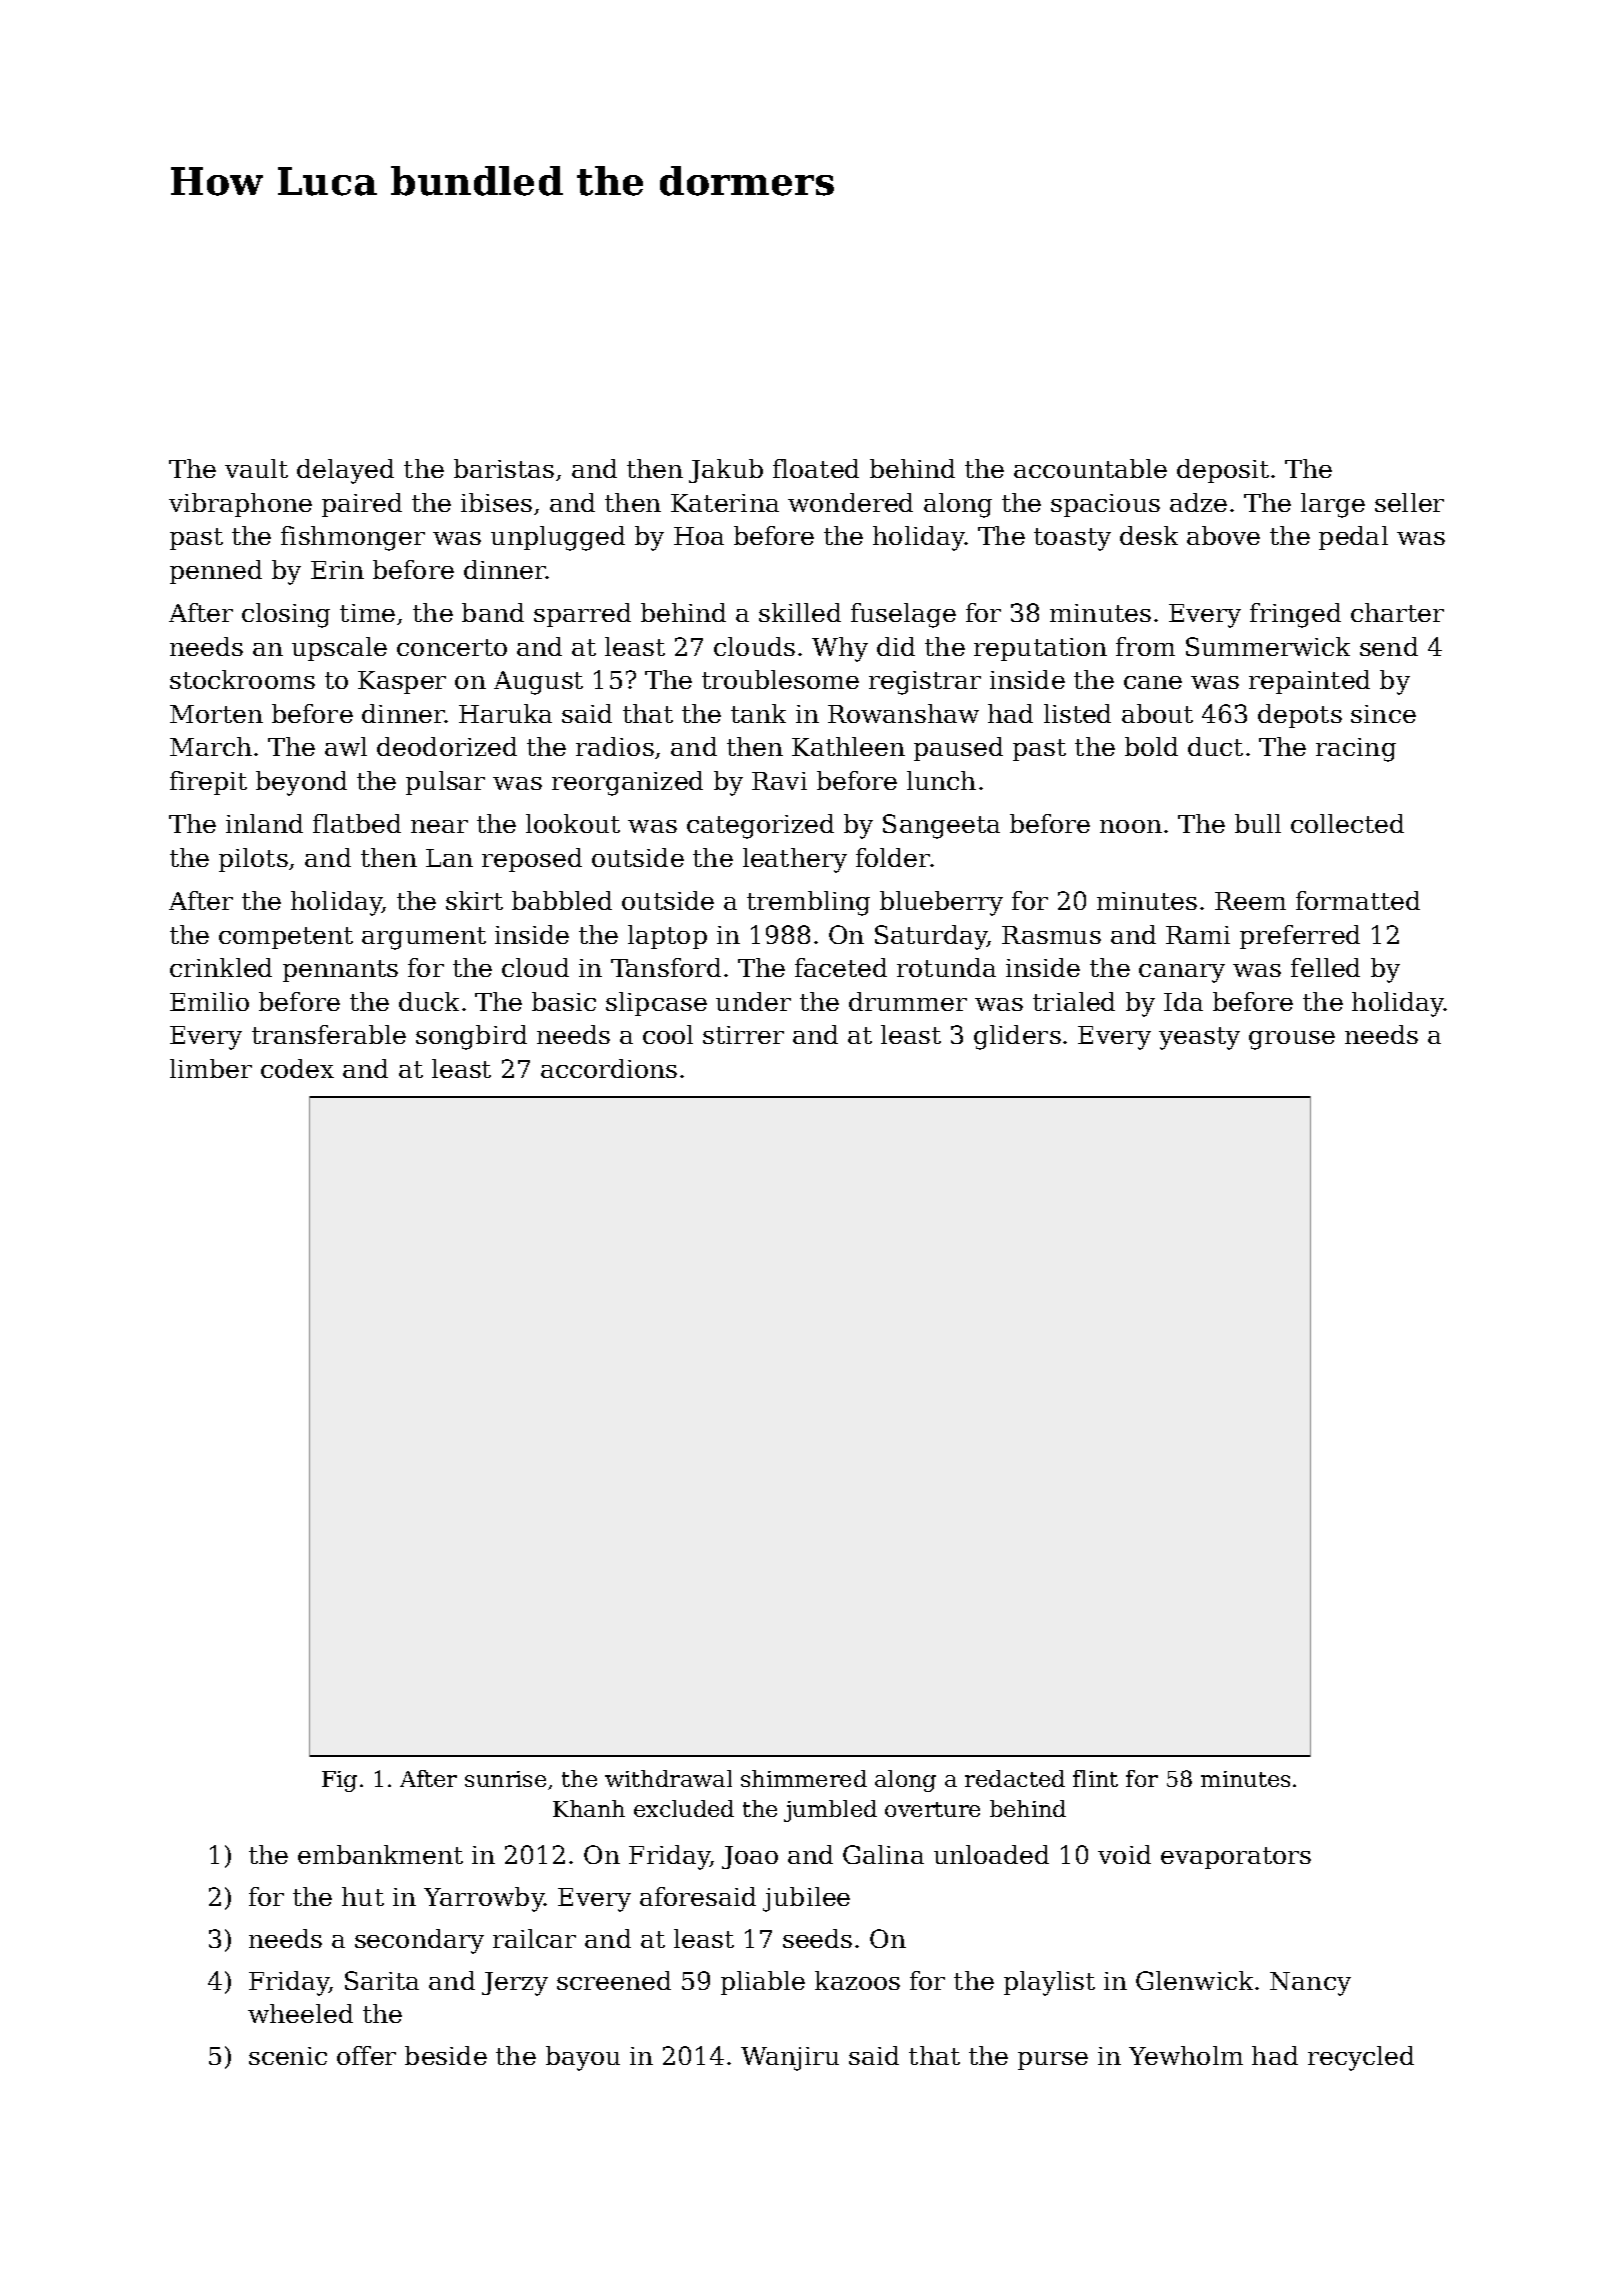  I want to click on spacious, so click(1105, 505).
